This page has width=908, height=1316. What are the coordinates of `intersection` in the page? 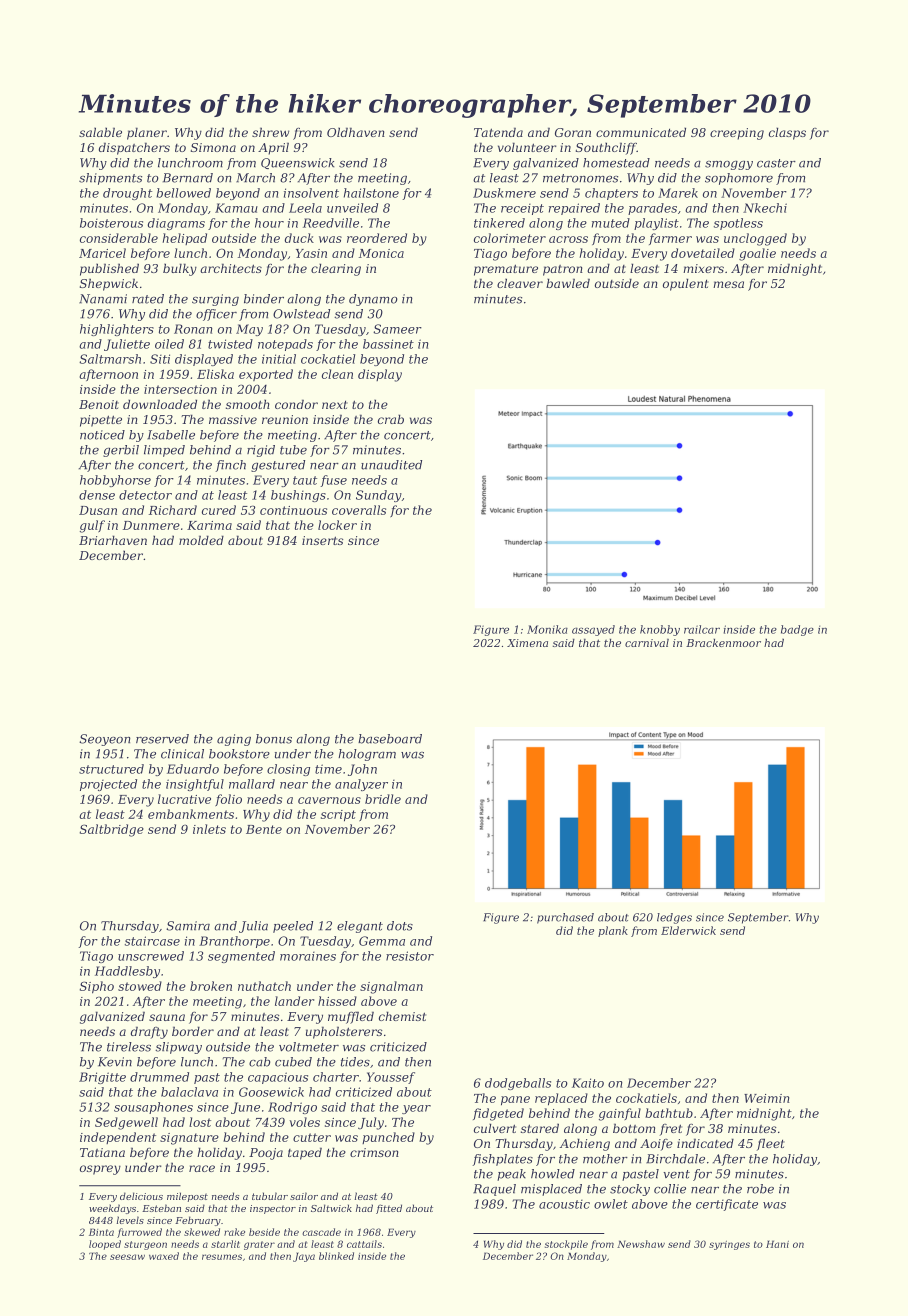 It's located at (180, 389).
